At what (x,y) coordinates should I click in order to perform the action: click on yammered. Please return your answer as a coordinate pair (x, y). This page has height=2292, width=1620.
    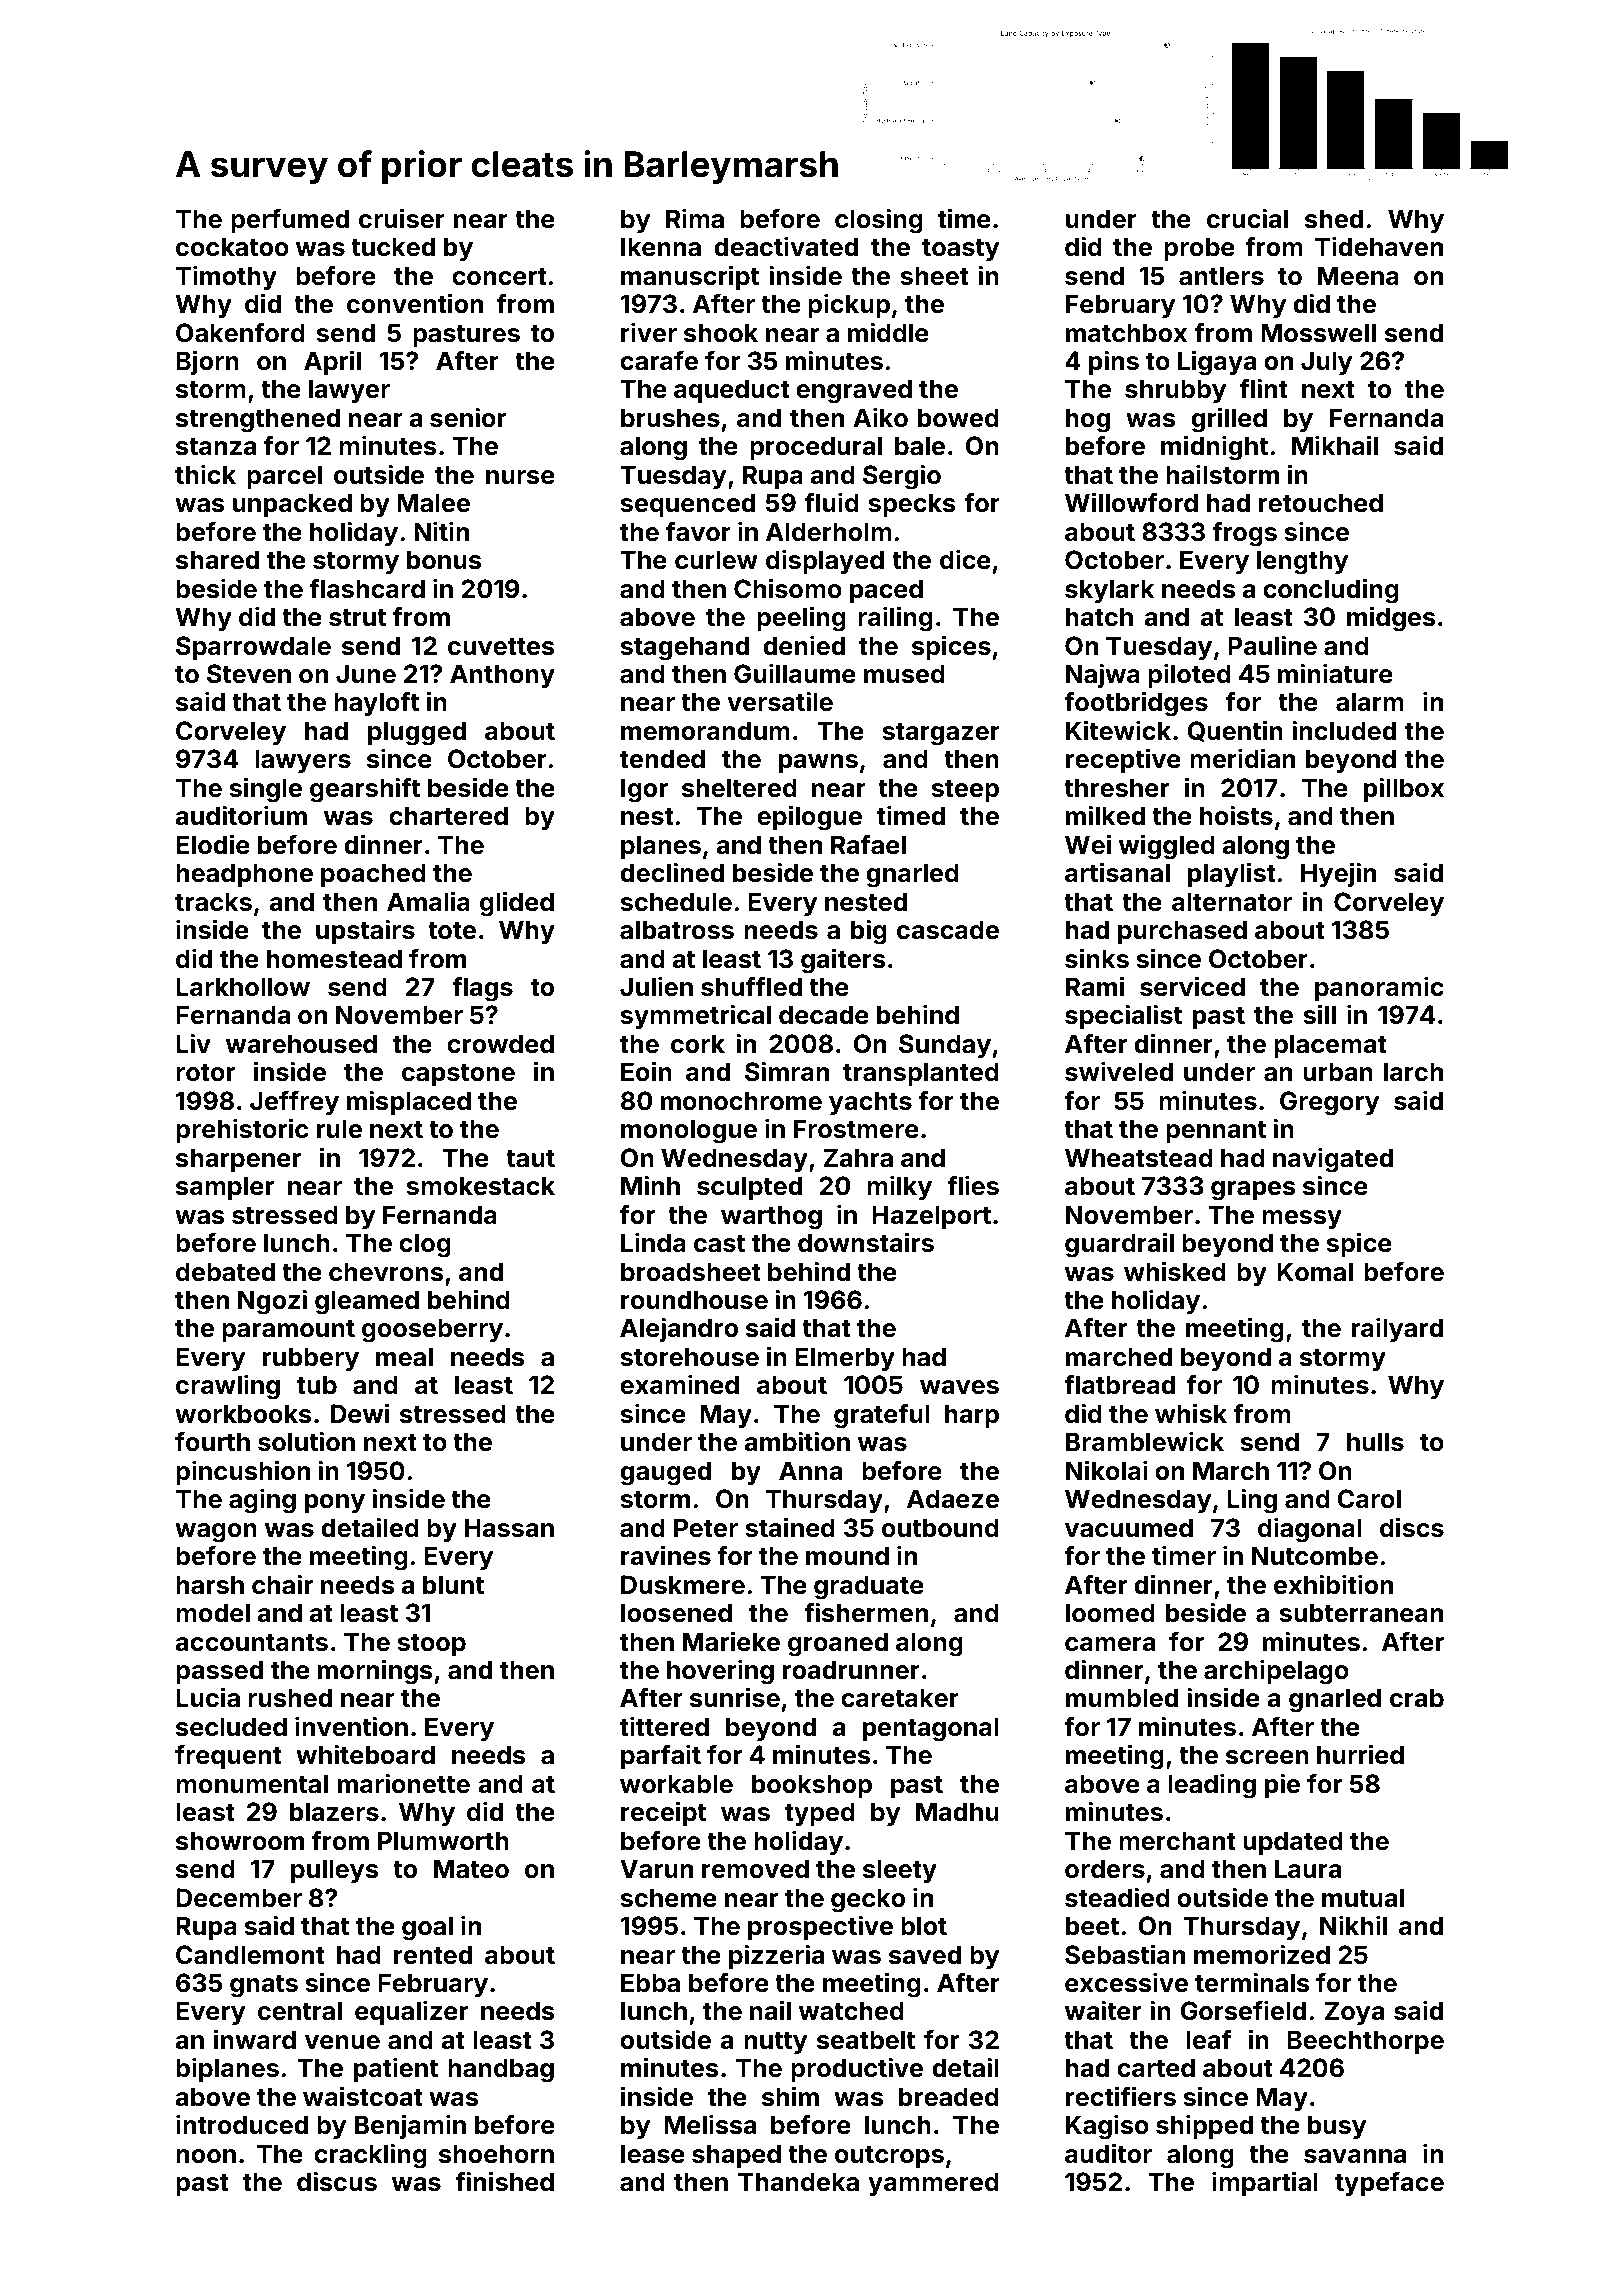
    Looking at the image, I should click on (933, 2184).
